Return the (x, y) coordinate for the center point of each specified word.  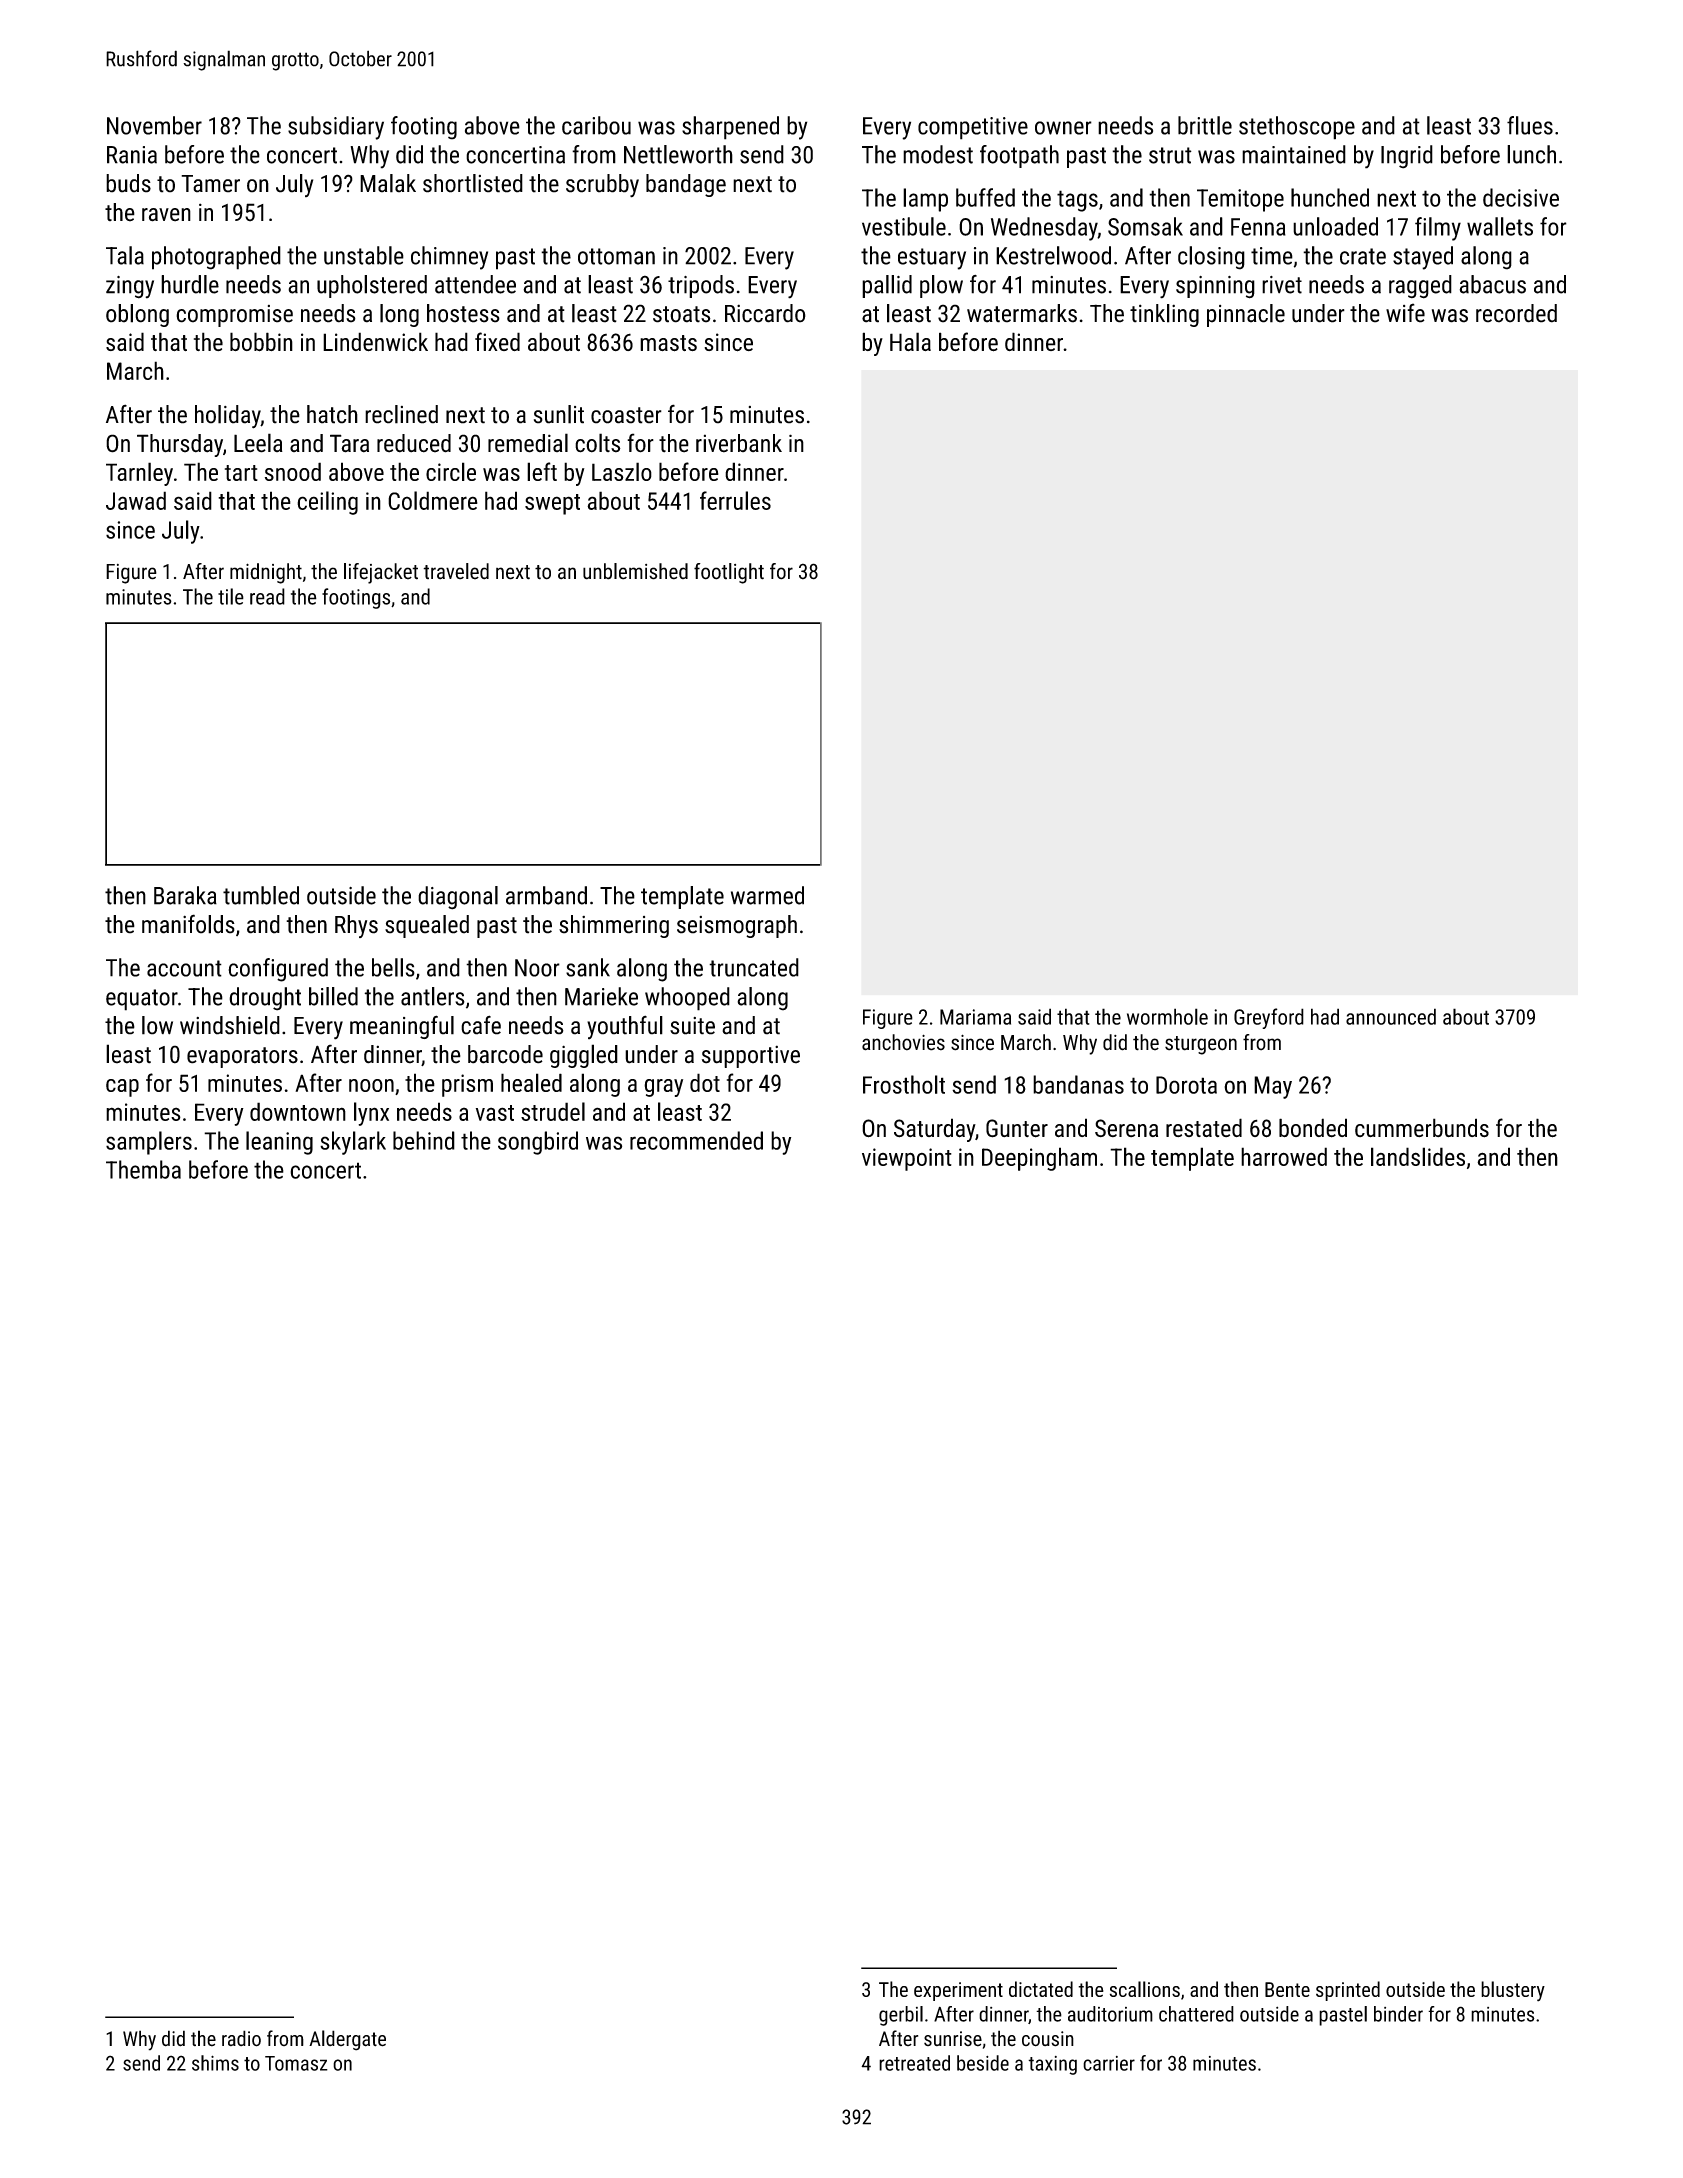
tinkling (1164, 315)
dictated (1041, 1989)
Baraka (185, 895)
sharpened (730, 128)
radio (241, 2038)
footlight (729, 573)
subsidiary (336, 128)
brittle (1205, 125)
